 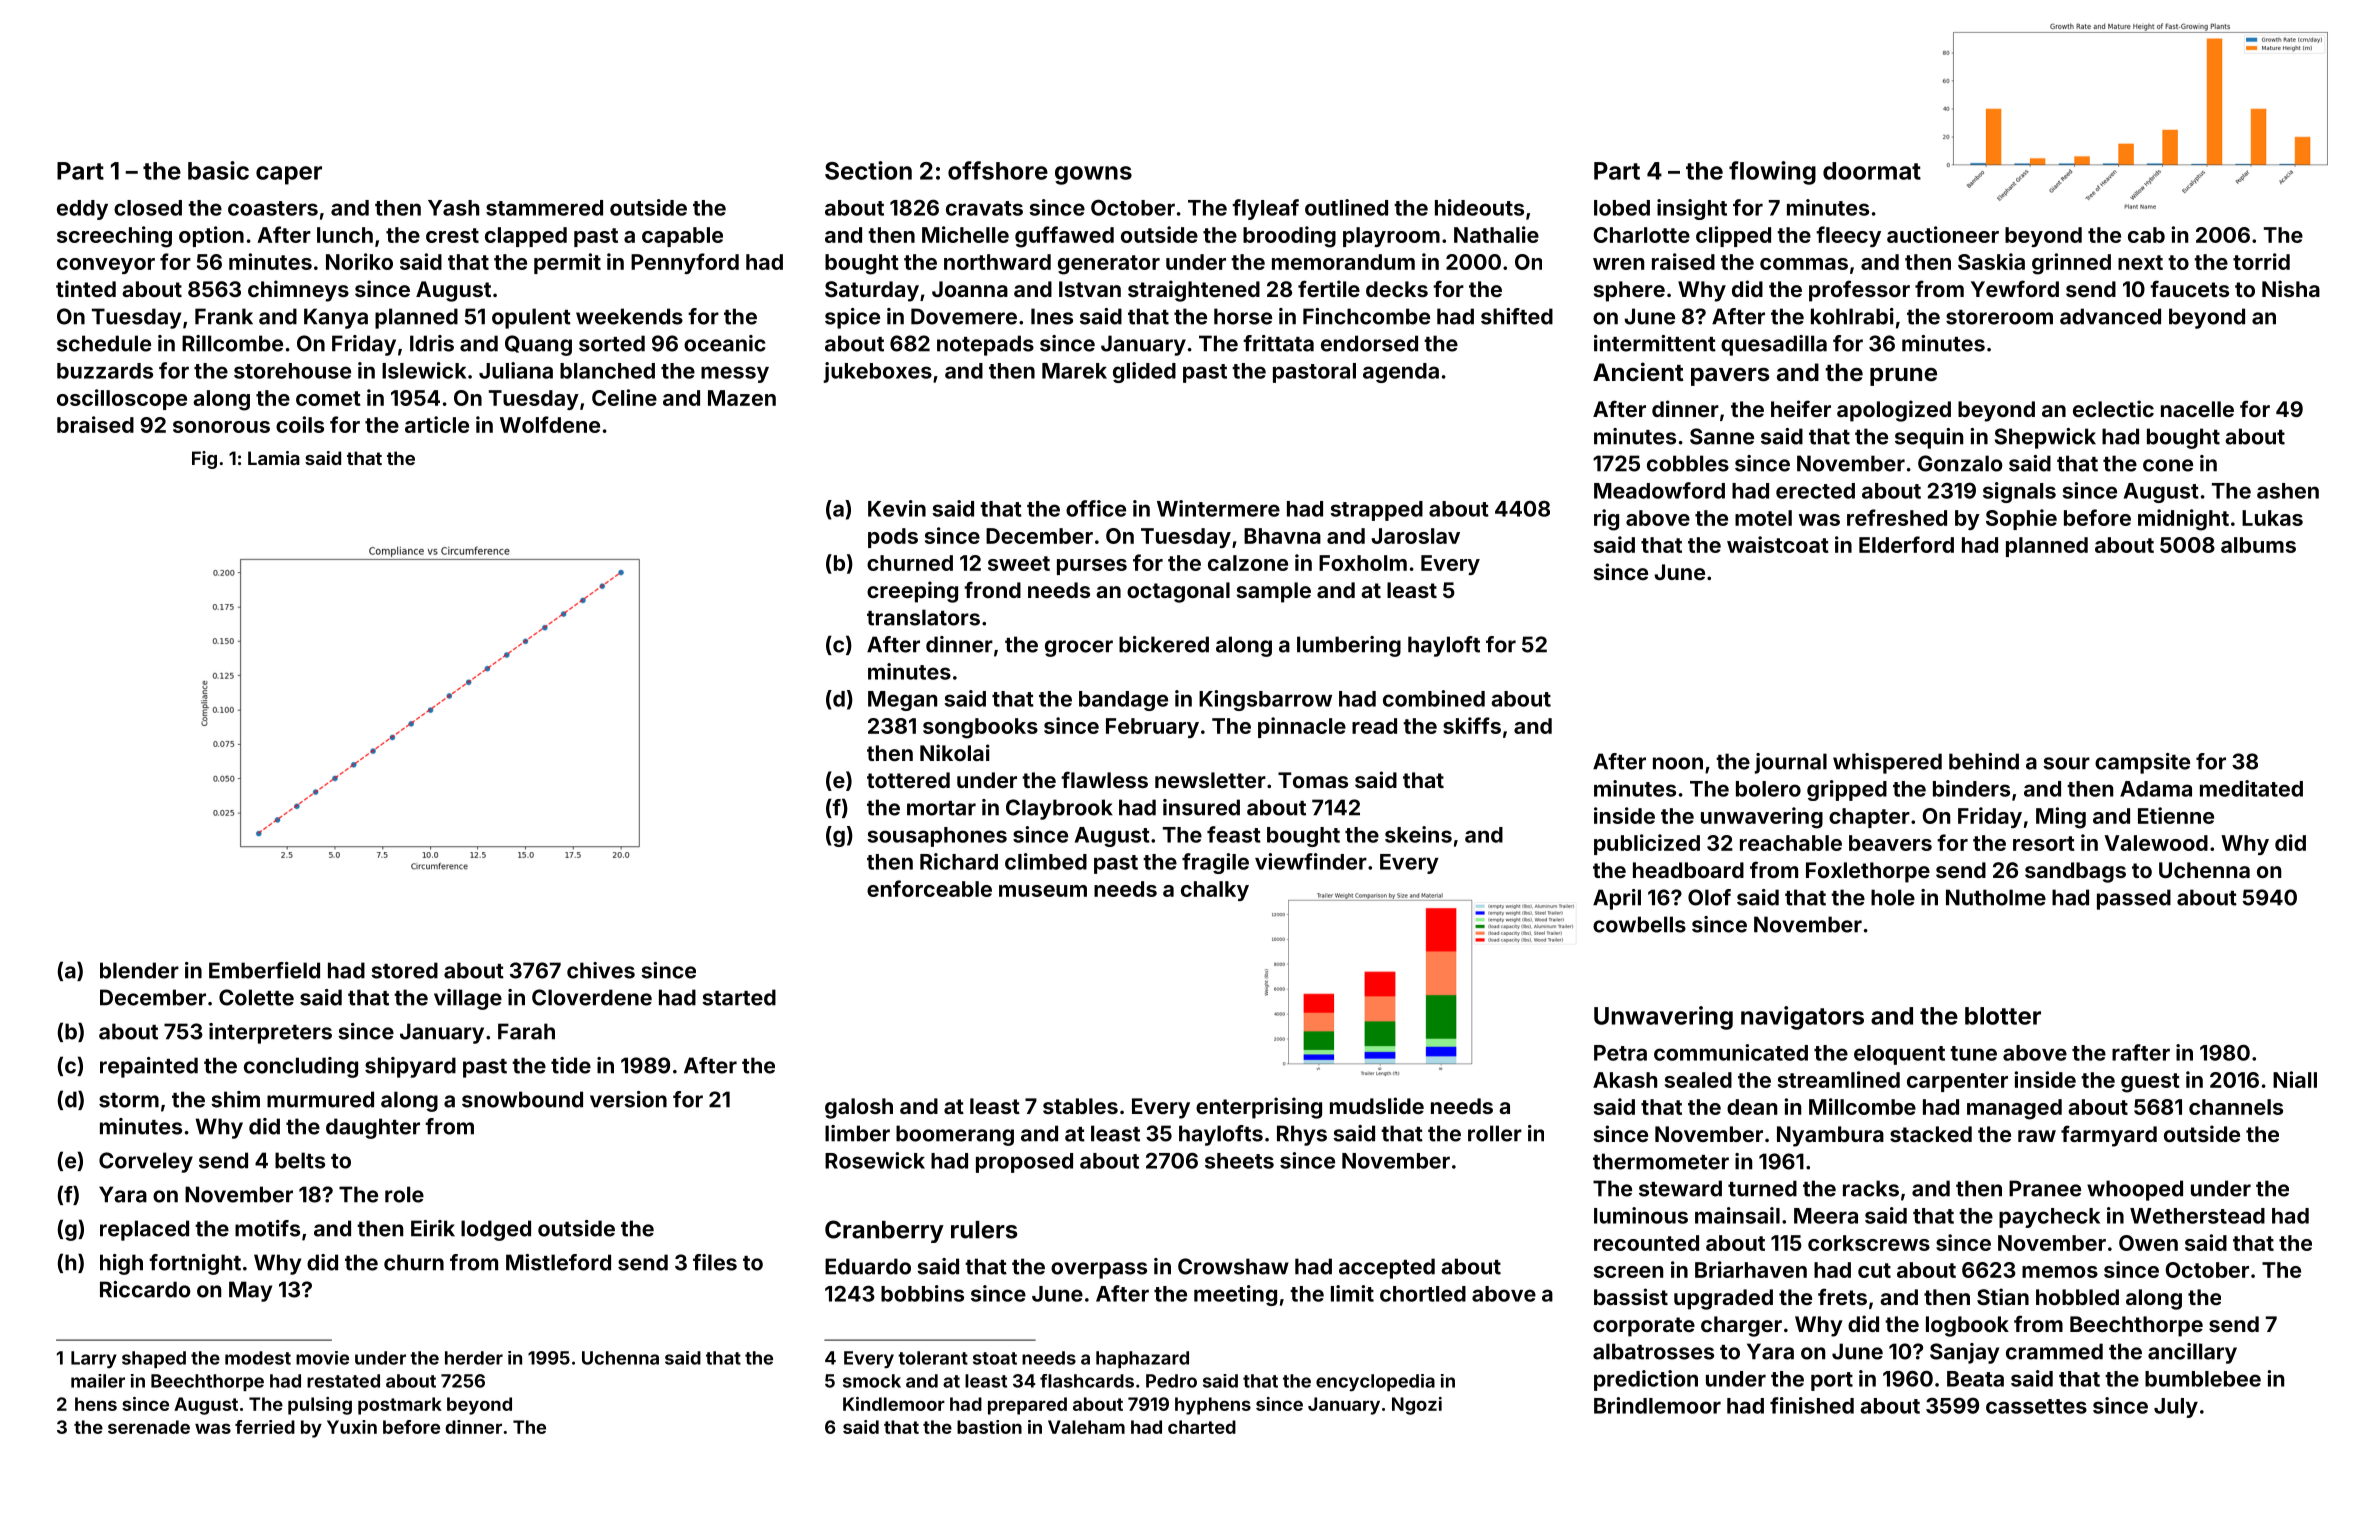 I want to click on cowbells, so click(x=1639, y=924).
